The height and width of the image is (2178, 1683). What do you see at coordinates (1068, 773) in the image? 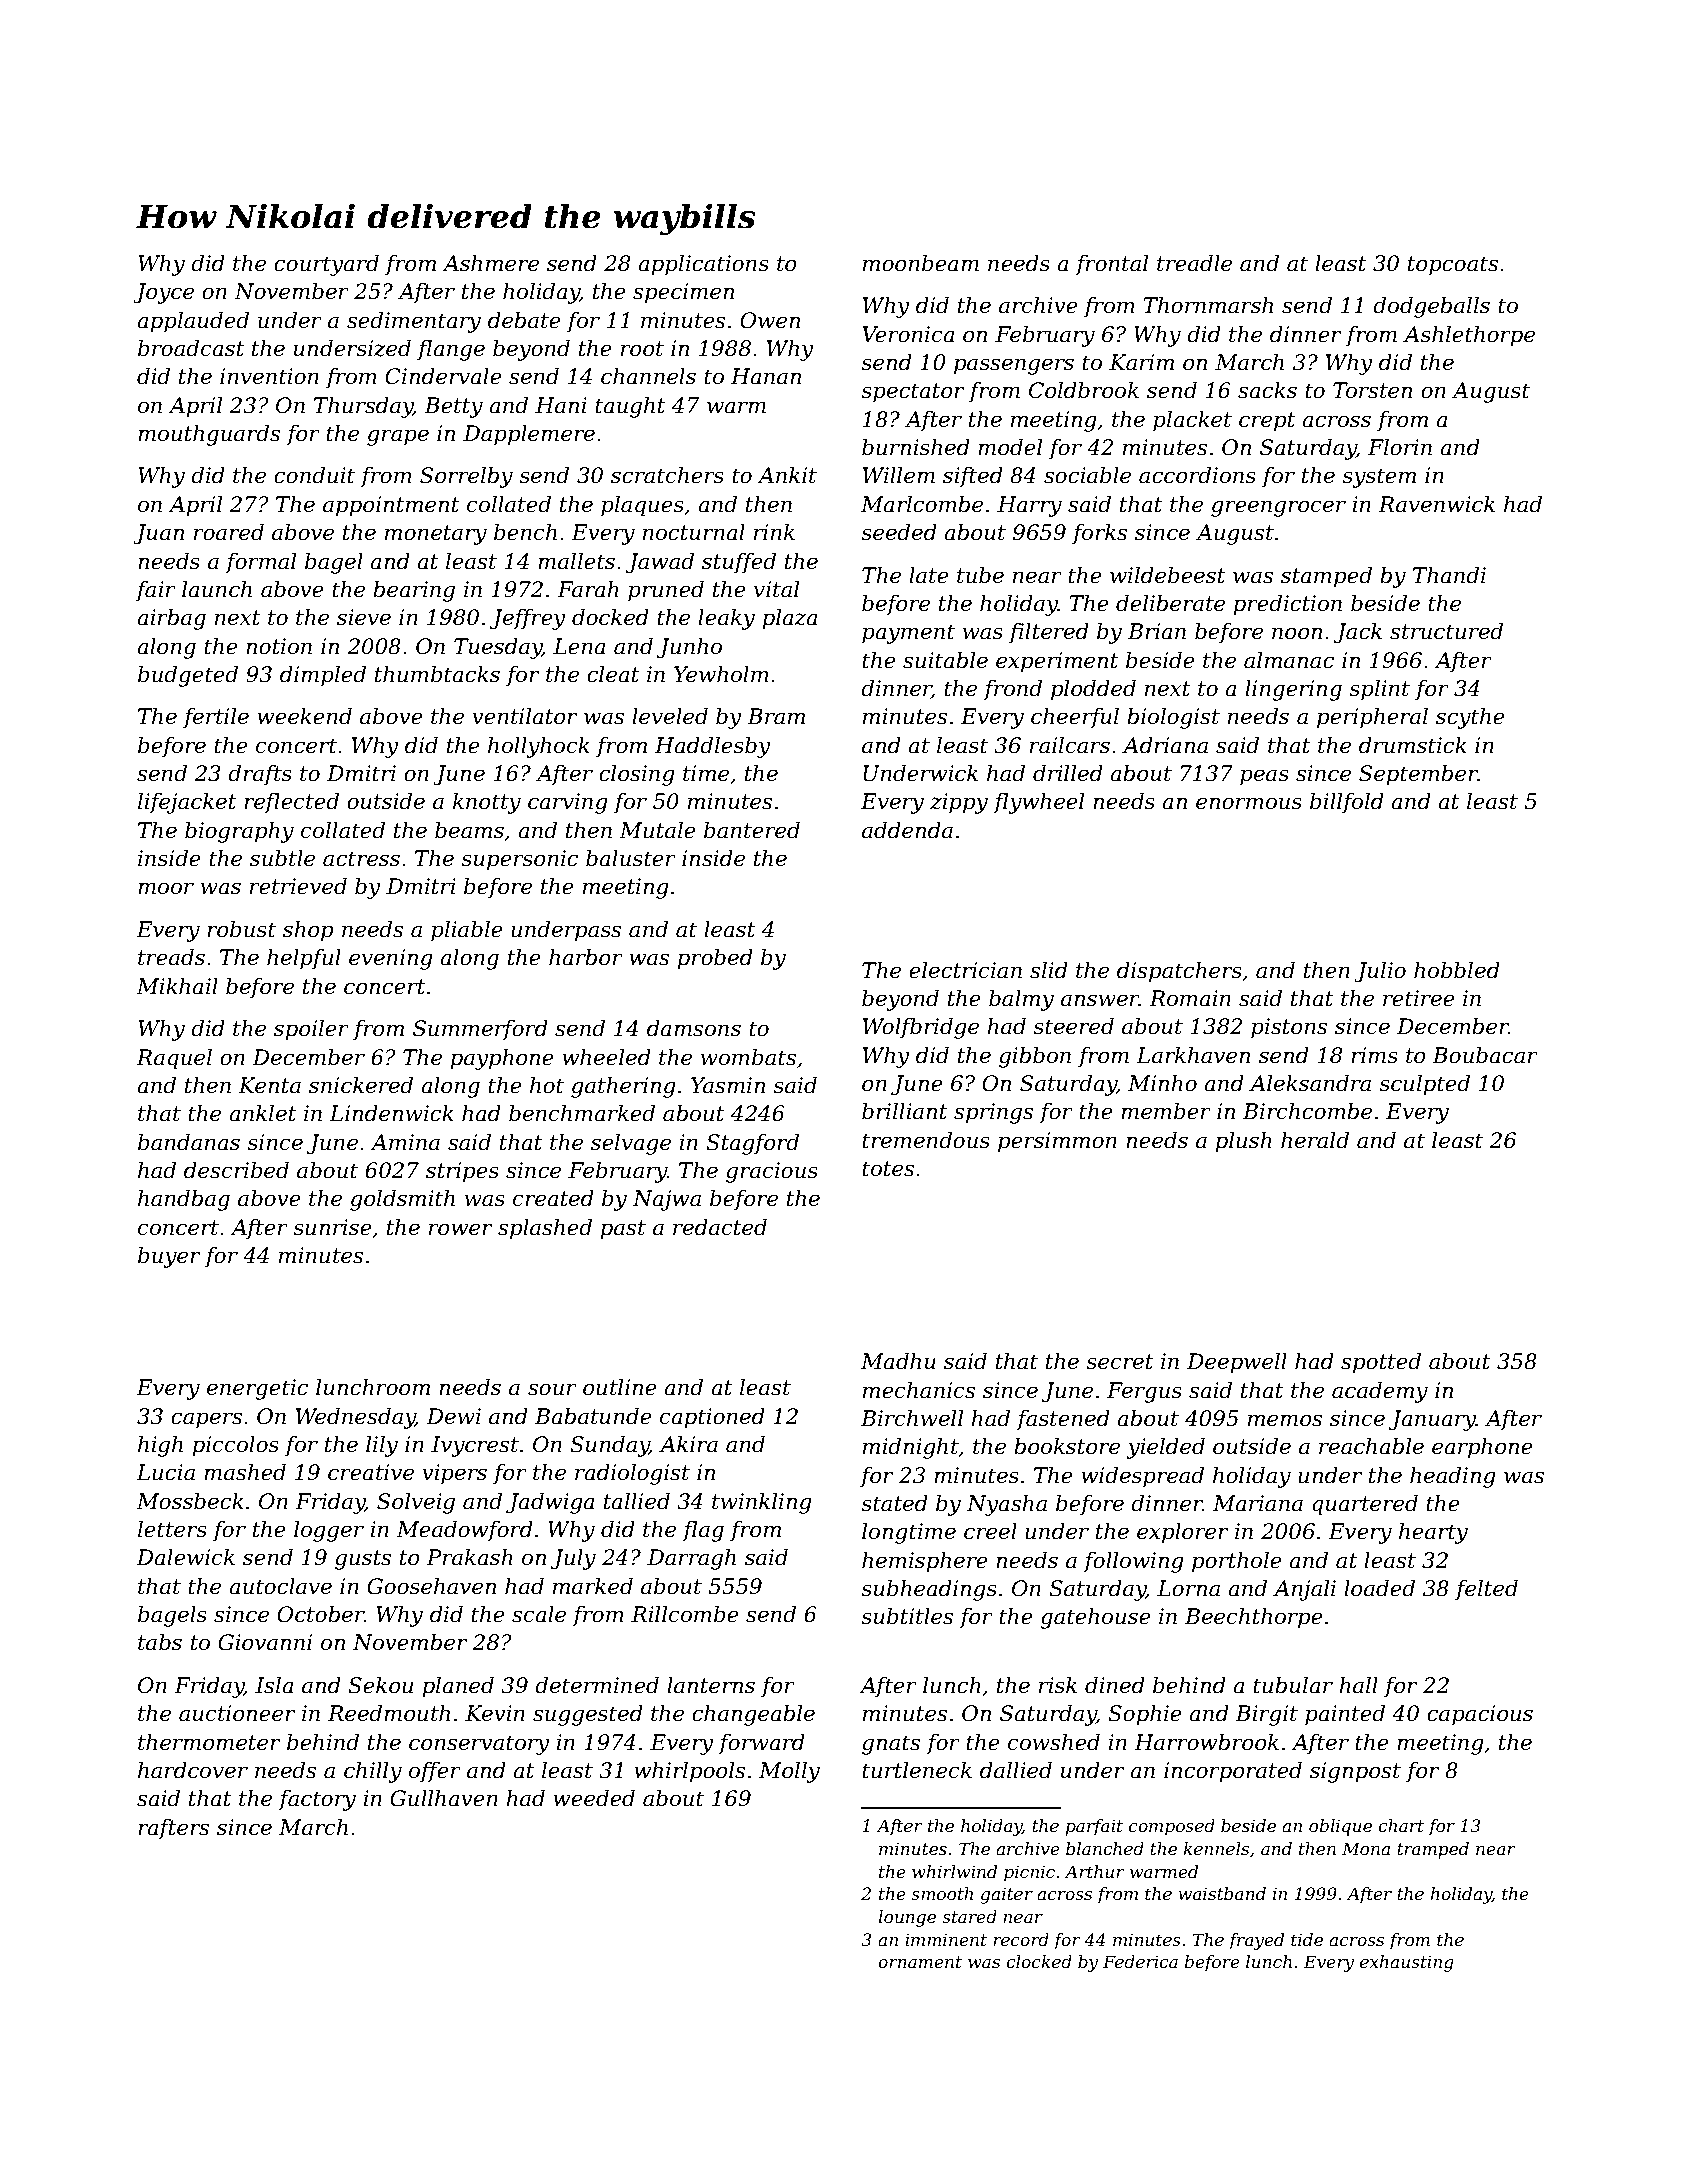
I see `drilled` at bounding box center [1068, 773].
